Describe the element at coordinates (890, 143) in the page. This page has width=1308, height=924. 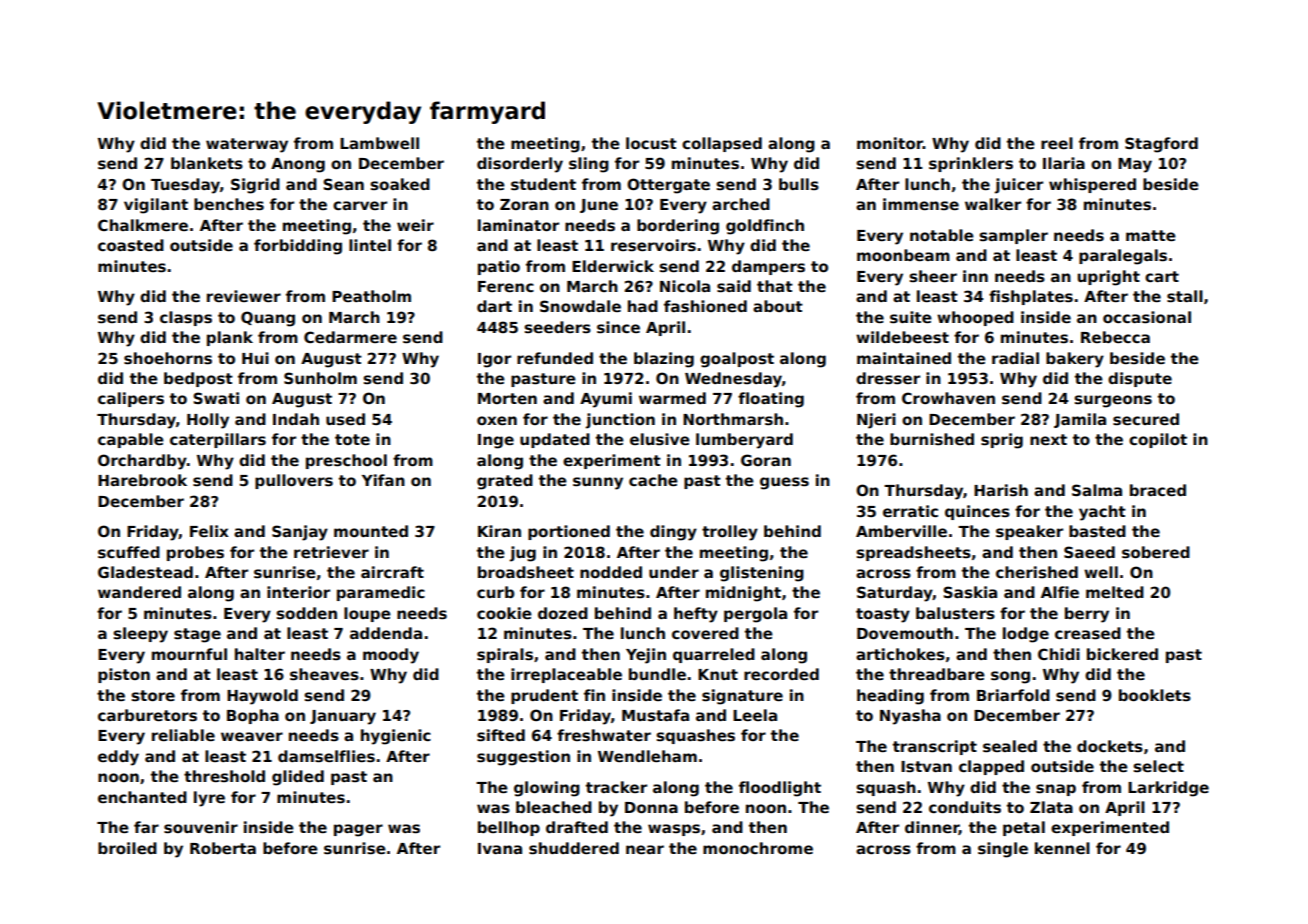
I see `monitor` at that location.
